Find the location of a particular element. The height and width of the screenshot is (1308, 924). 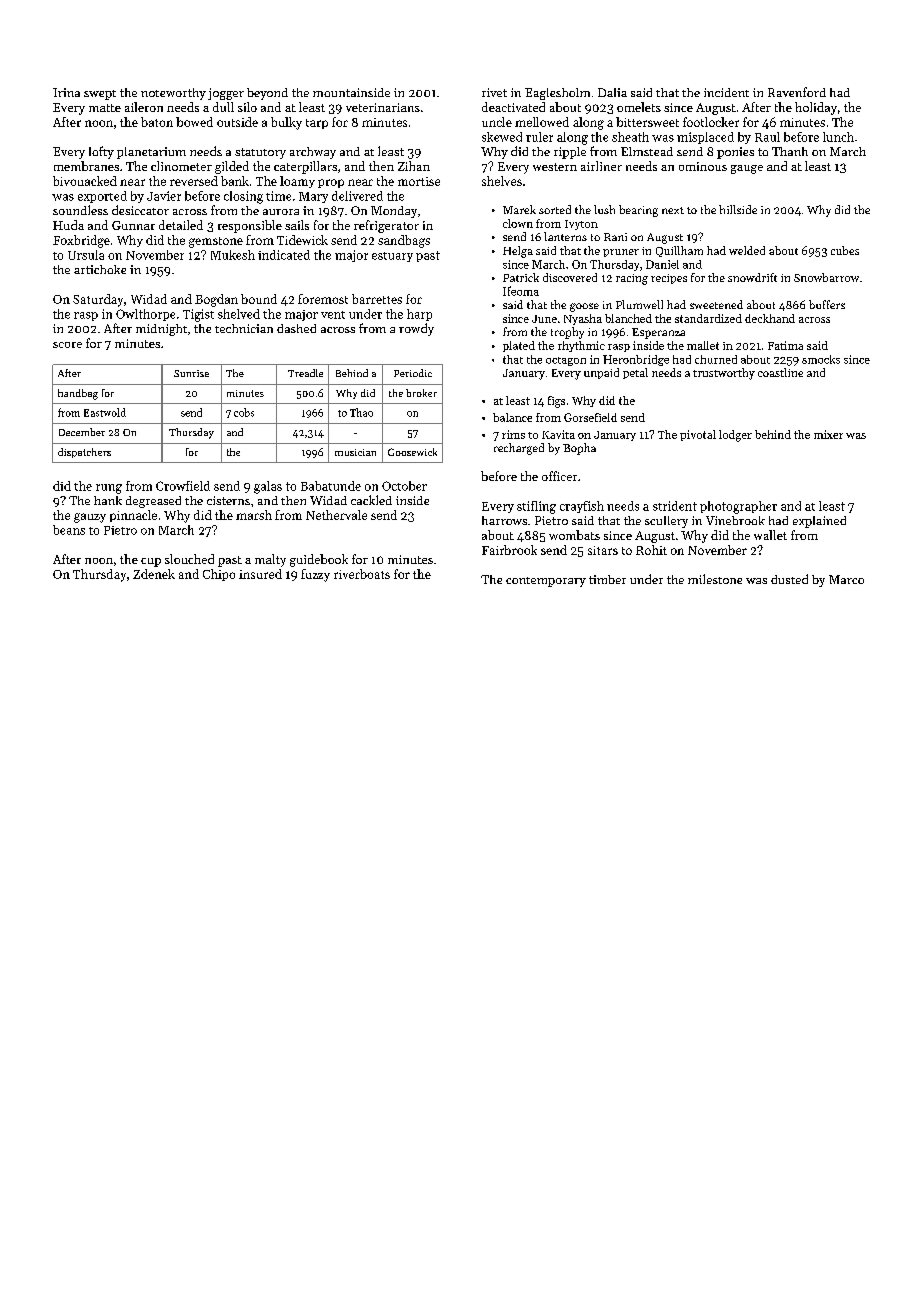

fuzzy is located at coordinates (315, 575).
